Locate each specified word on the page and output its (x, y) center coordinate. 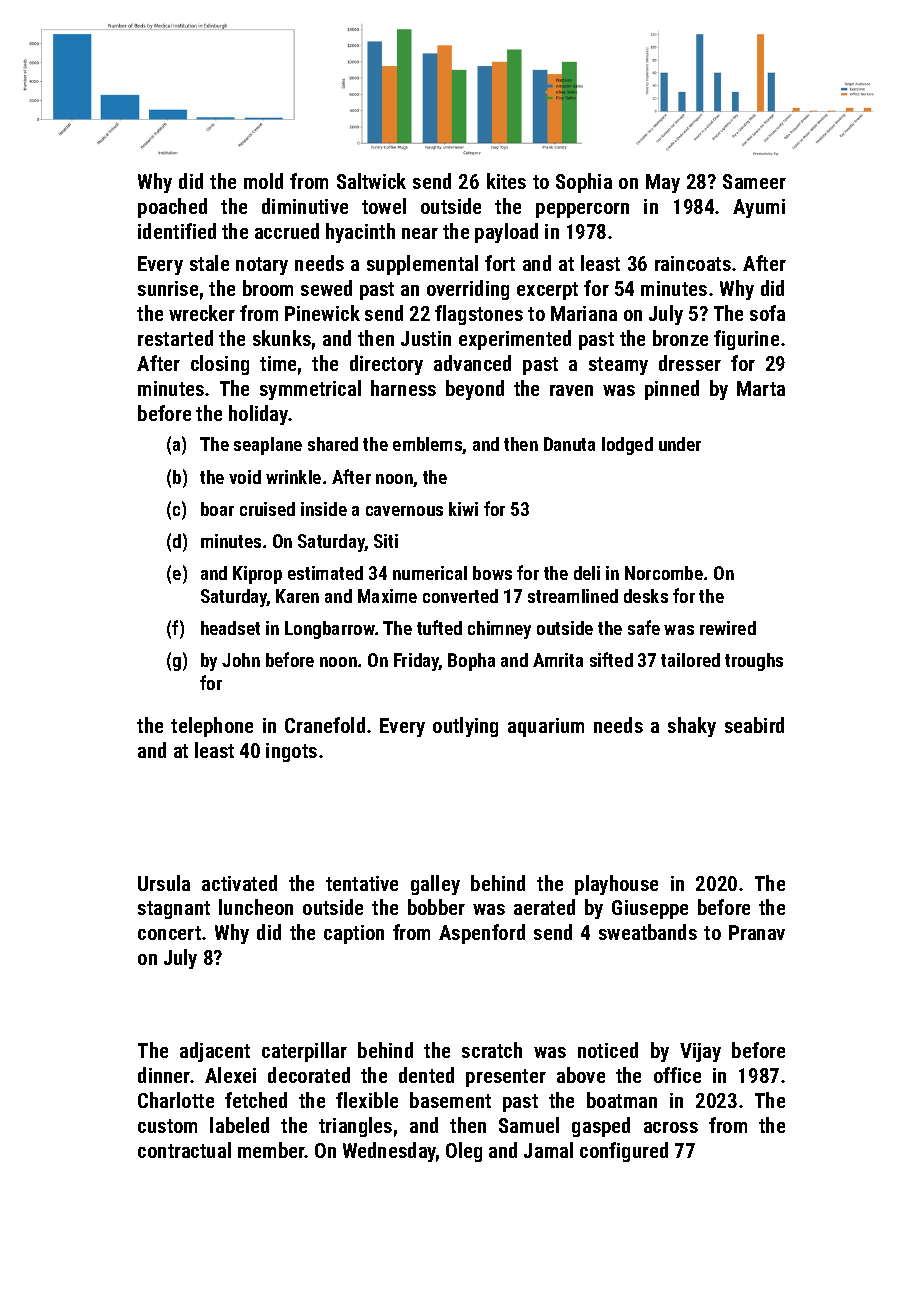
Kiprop (257, 575)
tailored (690, 660)
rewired (728, 628)
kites (506, 181)
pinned (672, 390)
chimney (499, 630)
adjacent (215, 1052)
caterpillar (304, 1052)
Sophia (584, 183)
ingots (291, 752)
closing (220, 365)
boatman (622, 1100)
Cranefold (325, 725)
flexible (367, 1100)
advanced (472, 363)
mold (263, 181)
